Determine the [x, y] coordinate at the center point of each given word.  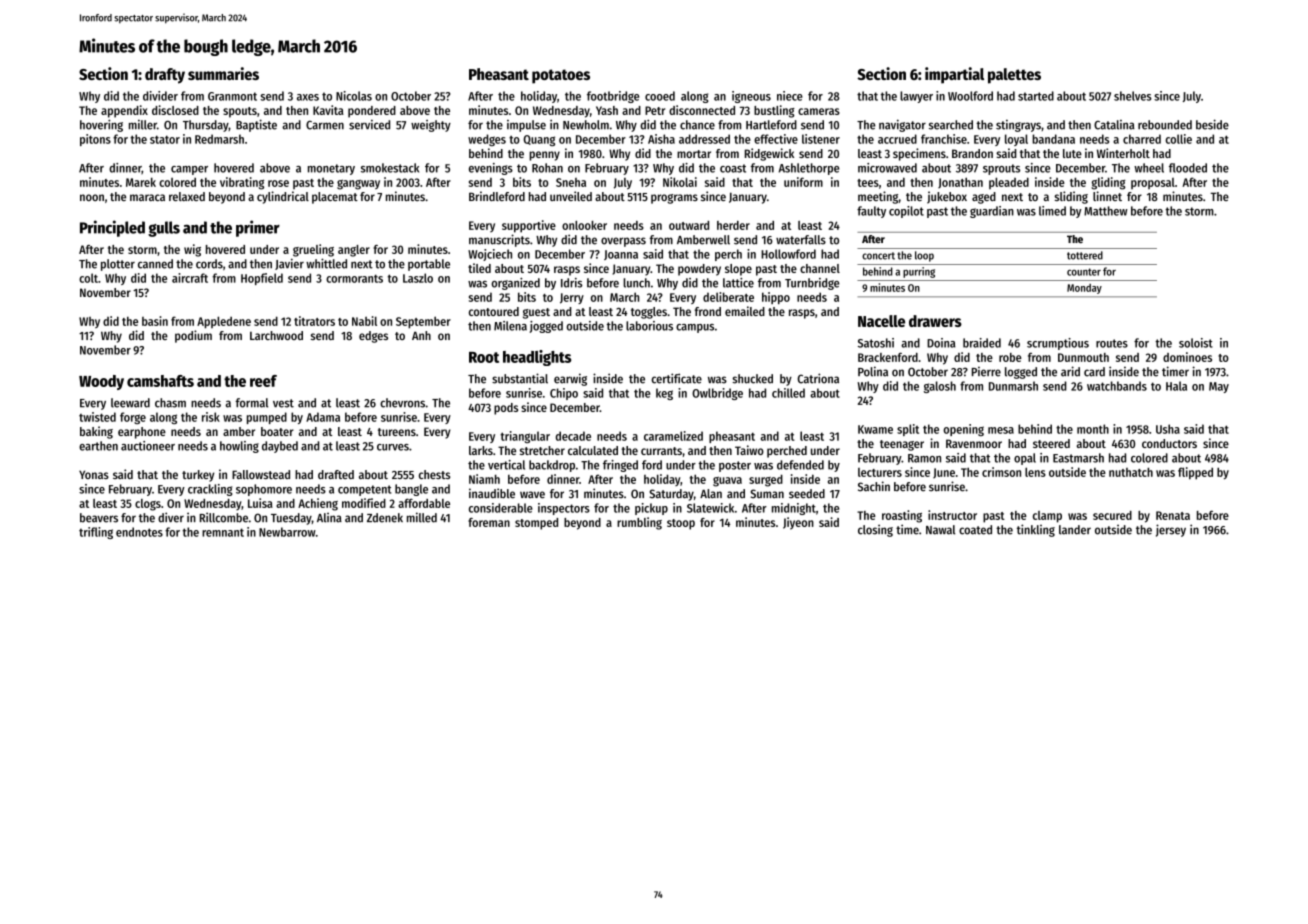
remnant [223, 532]
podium [193, 336]
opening [963, 430]
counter [1084, 272]
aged [984, 198]
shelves [1133, 96]
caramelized [673, 436]
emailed [745, 311]
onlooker [584, 225]
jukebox [947, 197]
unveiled [571, 196]
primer [258, 228]
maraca [147, 197]
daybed [280, 447]
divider [160, 96]
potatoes [561, 76]
